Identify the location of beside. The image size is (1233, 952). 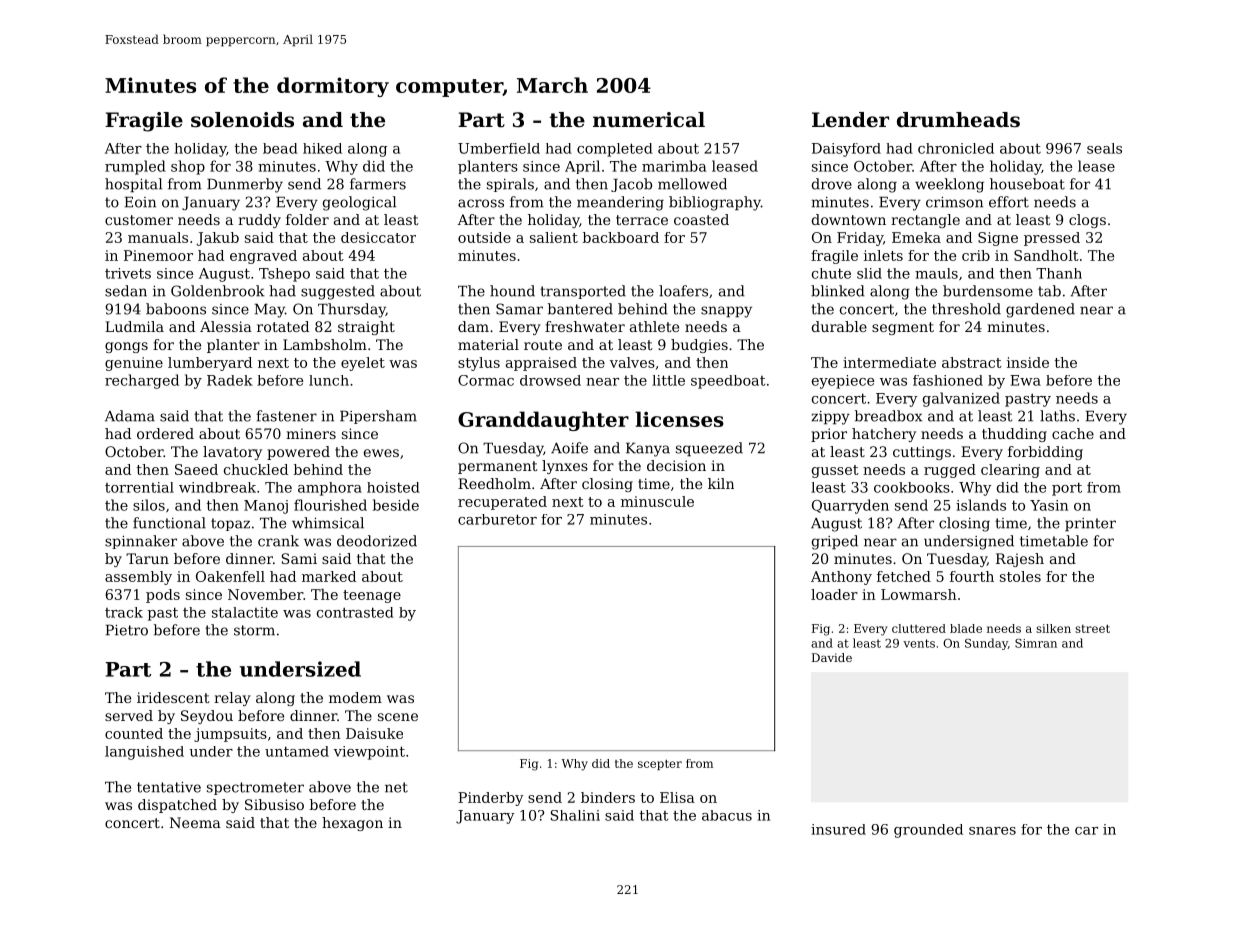
(396, 505).
